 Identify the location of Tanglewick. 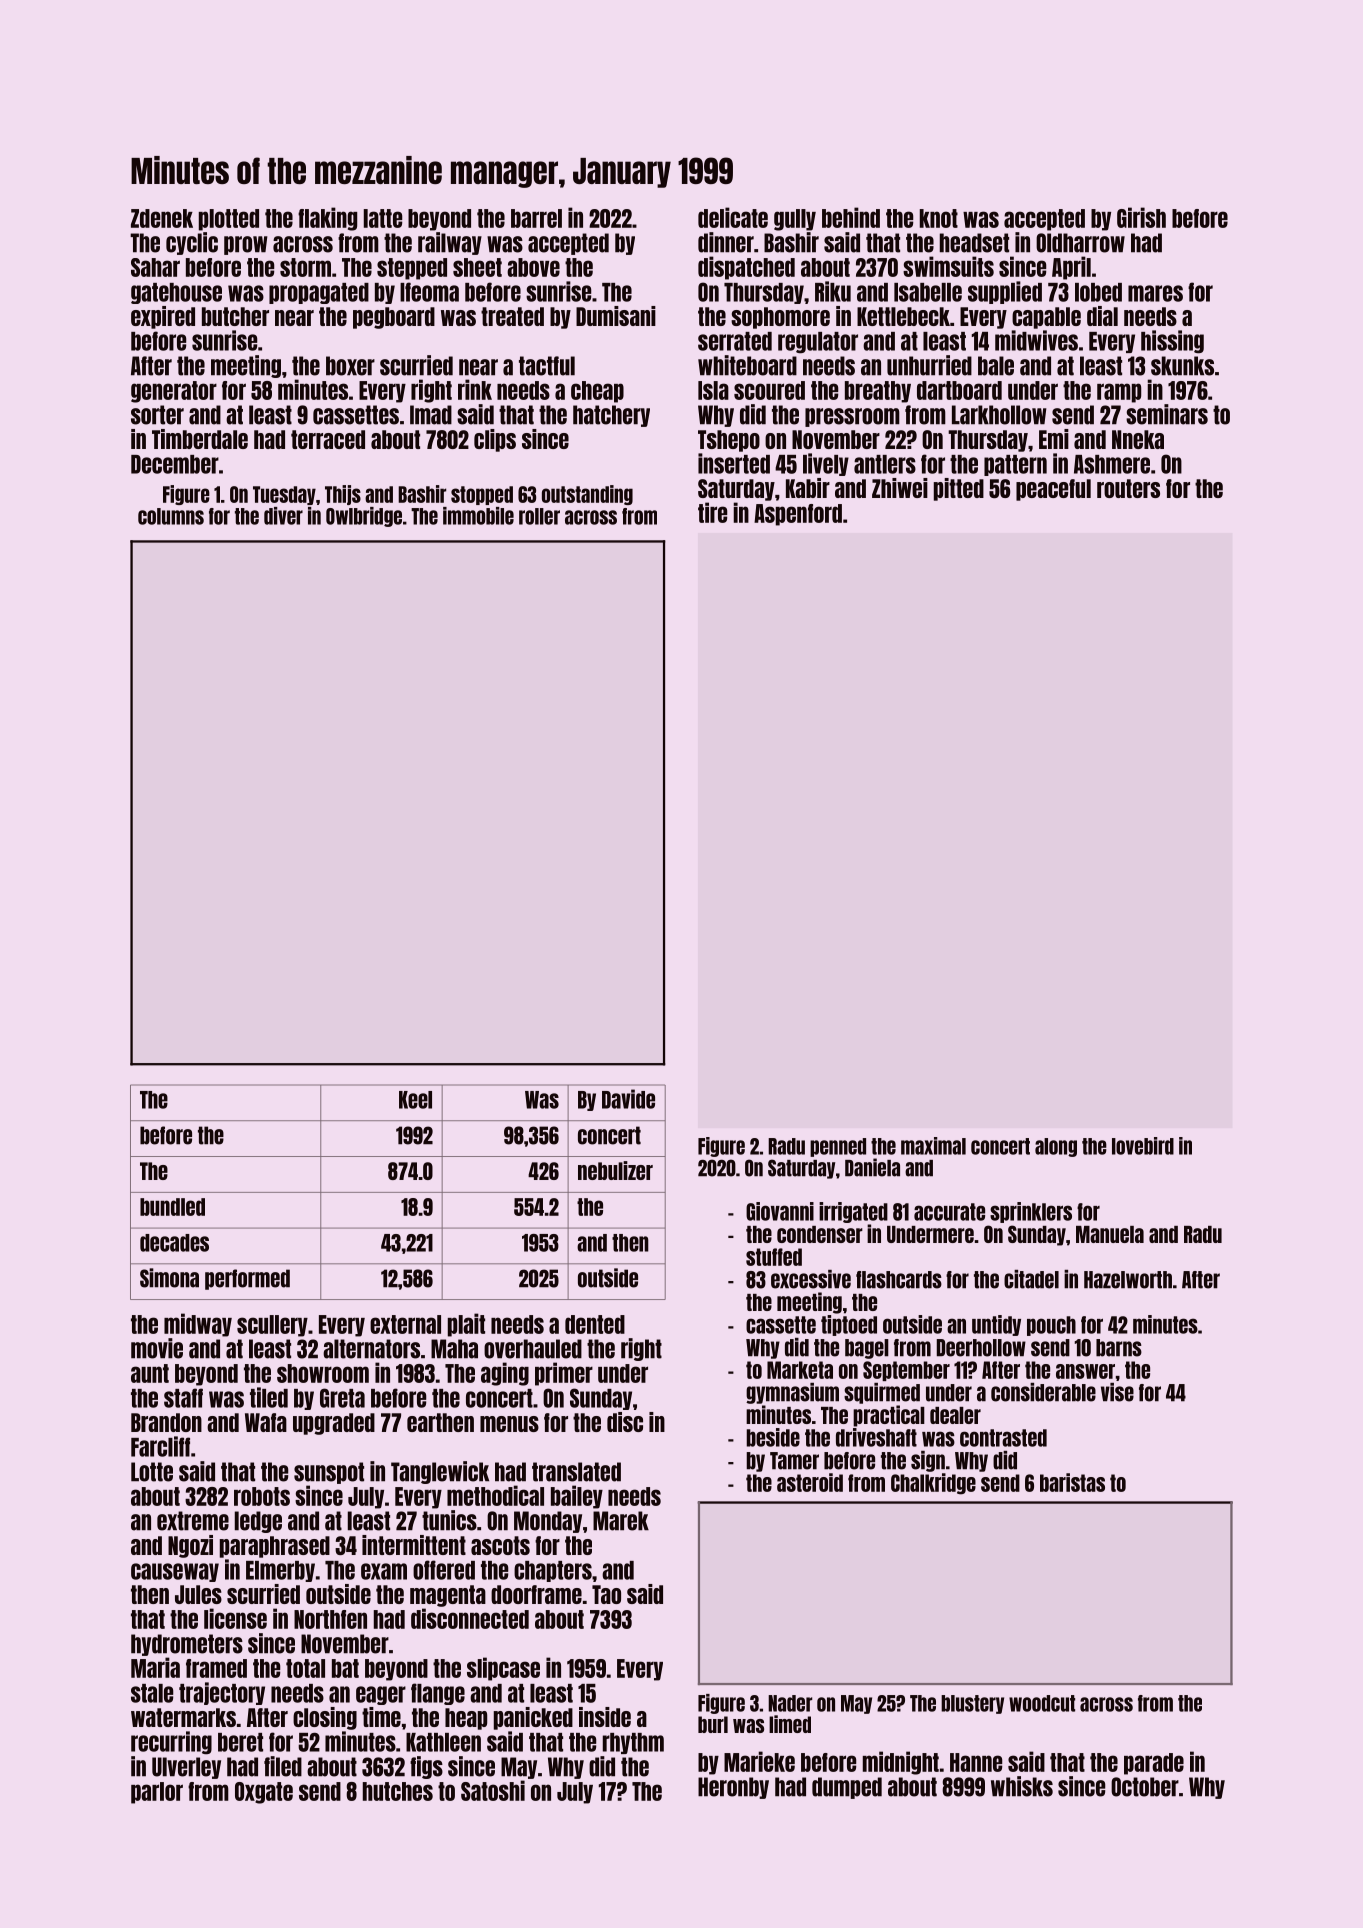
(440, 1472).
